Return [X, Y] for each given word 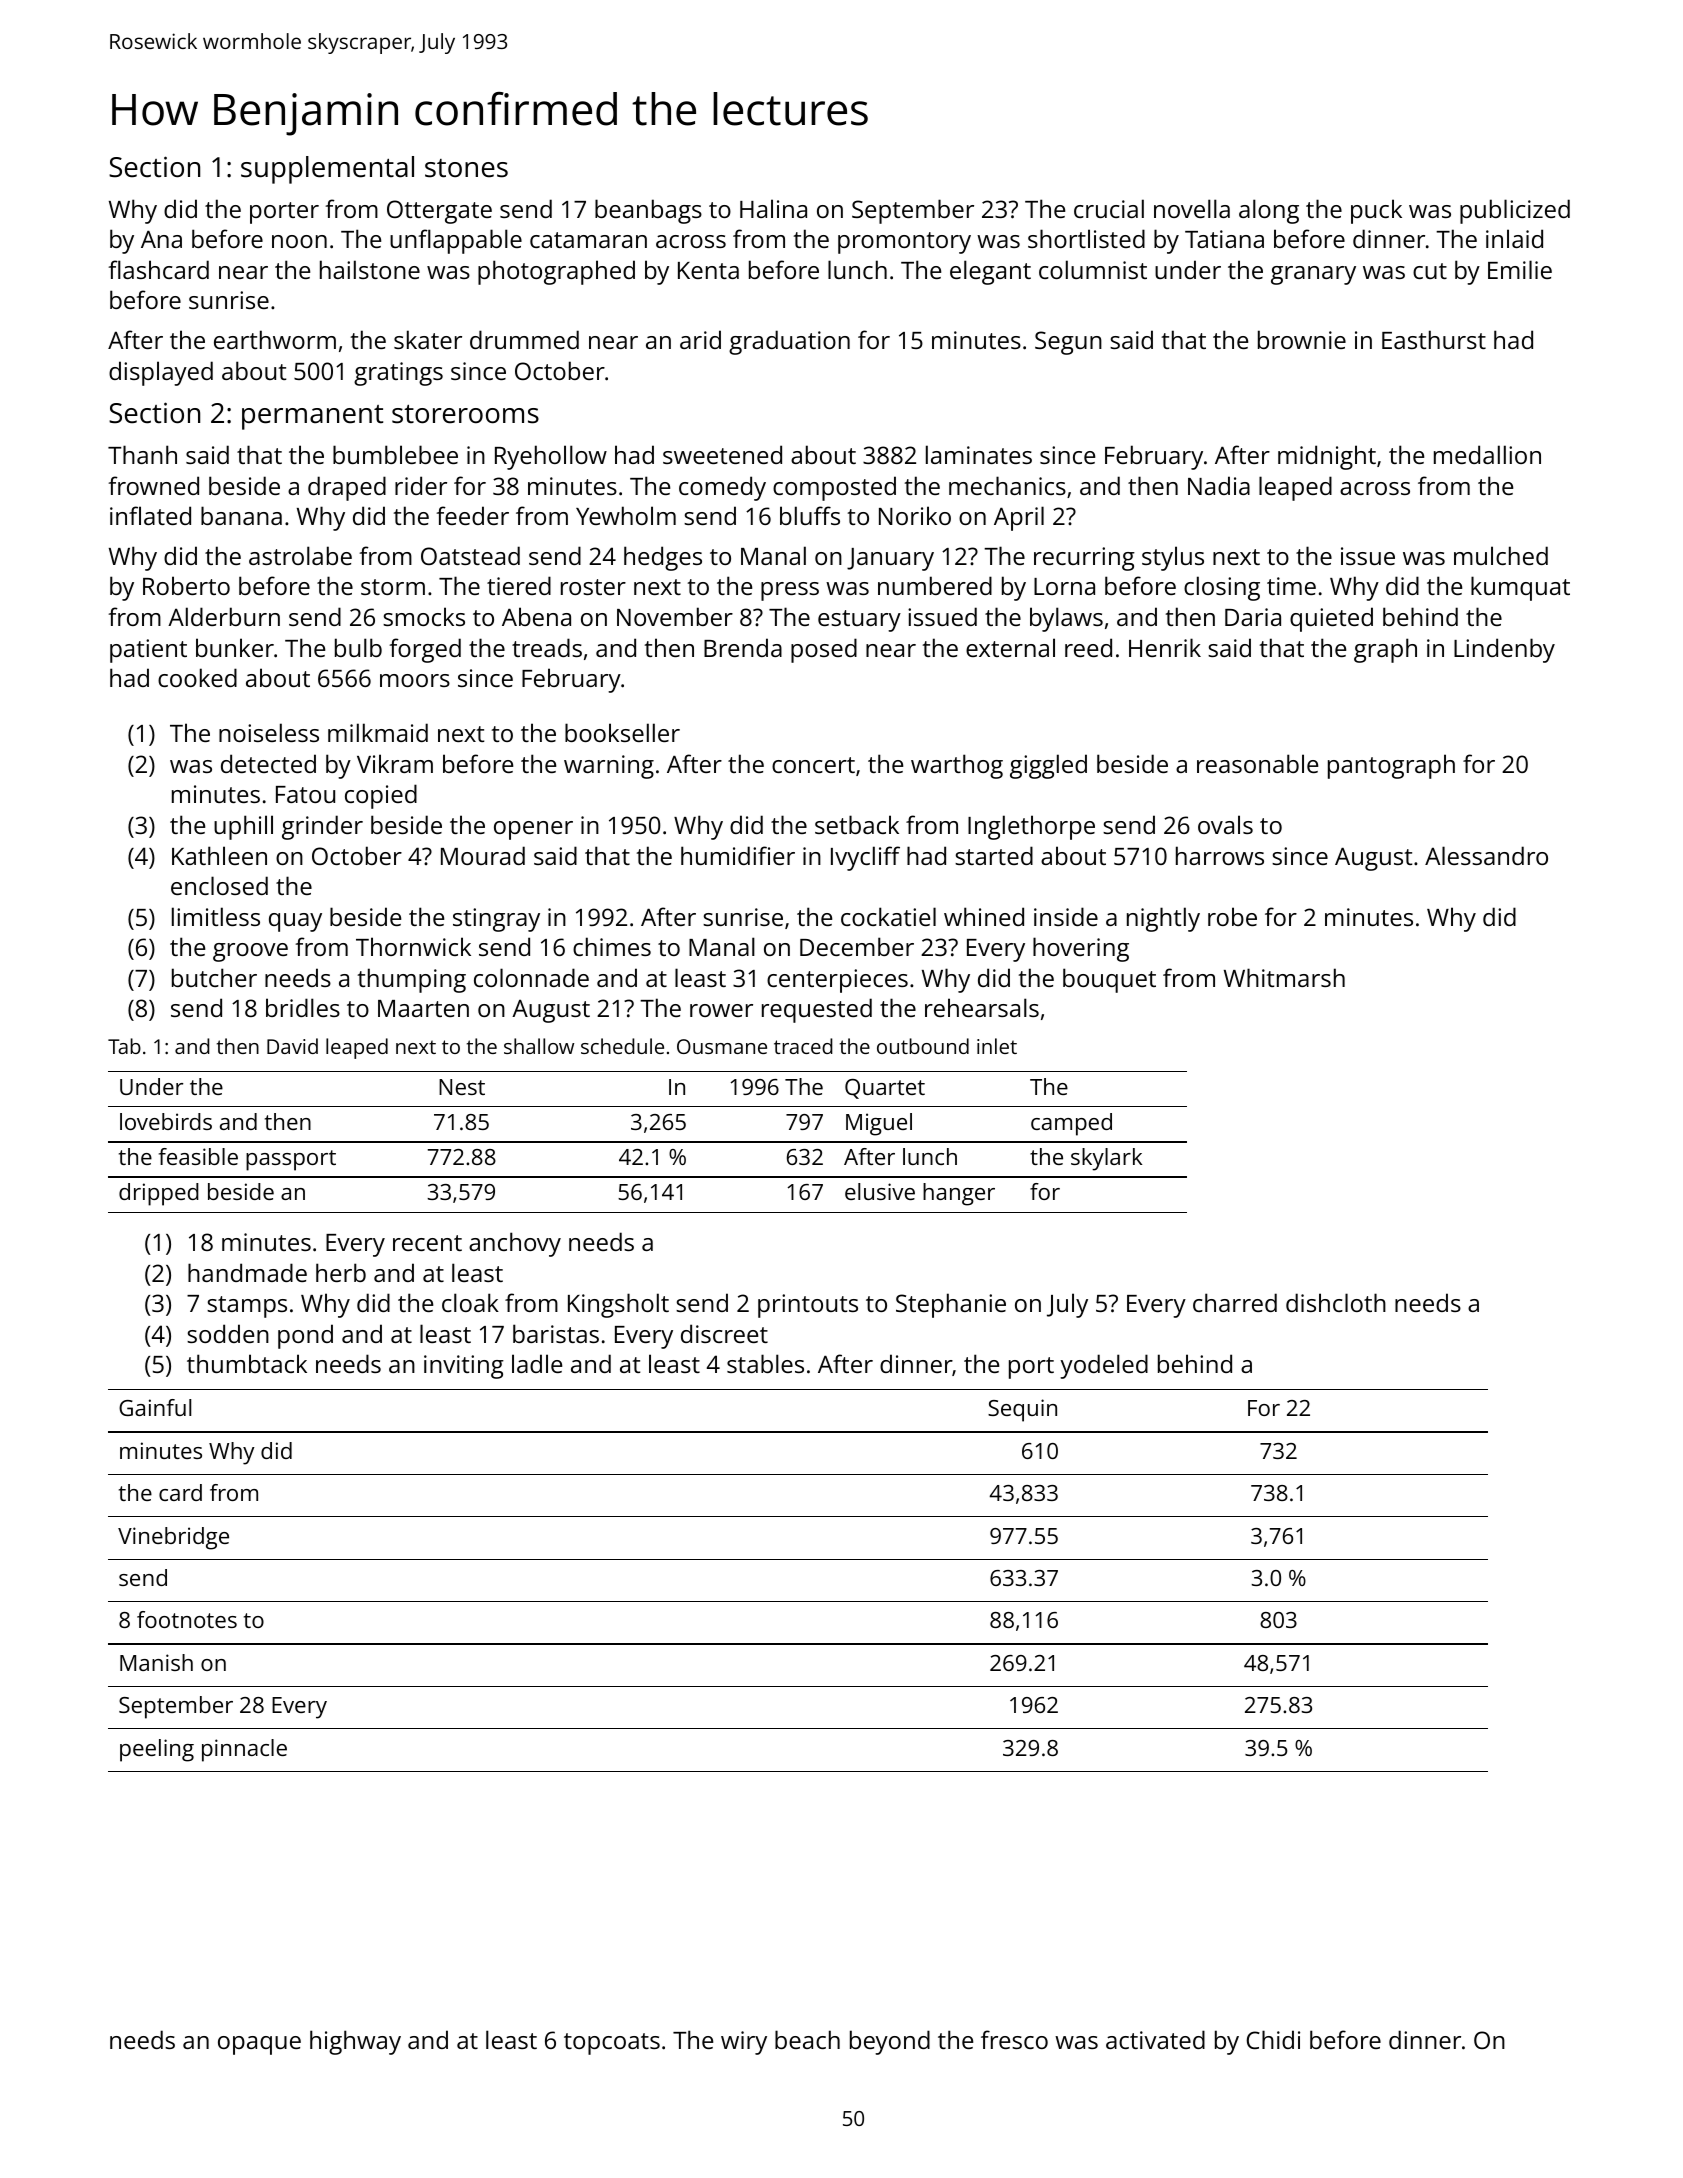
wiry [744, 2043]
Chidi [1273, 2039]
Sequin [1022, 1410]
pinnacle [244, 1750]
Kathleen [219, 855]
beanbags [648, 211]
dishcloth [1336, 1302]
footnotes [187, 1619]
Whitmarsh [1284, 977]
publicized [1515, 211]
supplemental [327, 170]
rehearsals [982, 1007]
